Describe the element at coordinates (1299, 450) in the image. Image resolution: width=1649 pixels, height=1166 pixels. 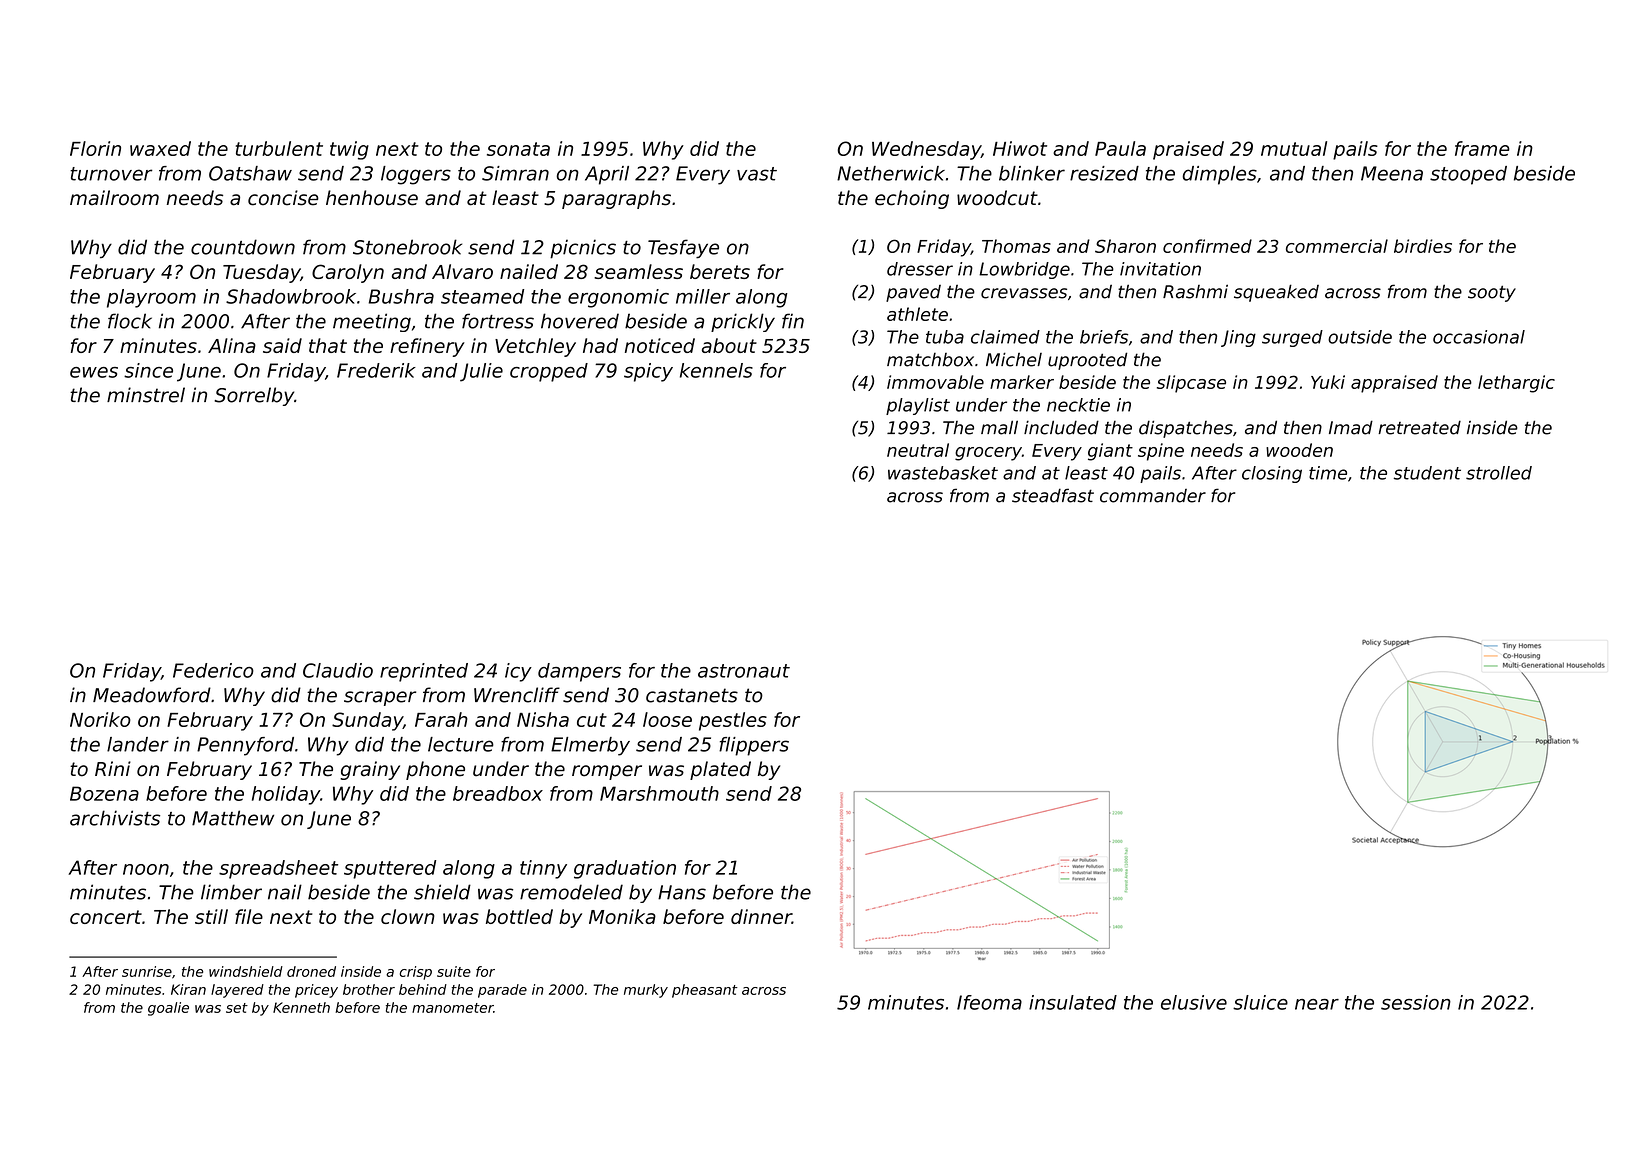
I see `wooden` at that location.
